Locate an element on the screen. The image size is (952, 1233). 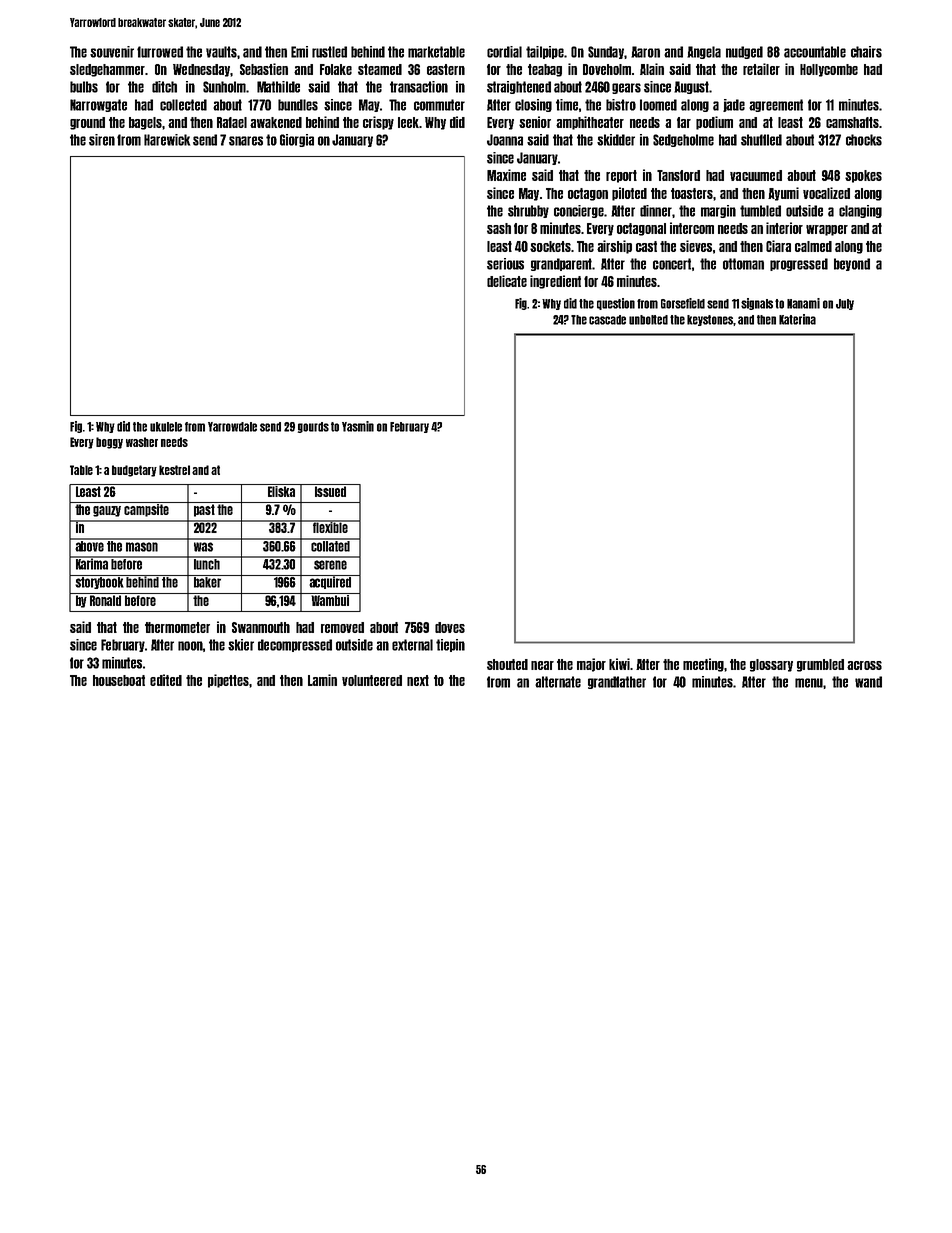
meeting is located at coordinates (703, 665).
